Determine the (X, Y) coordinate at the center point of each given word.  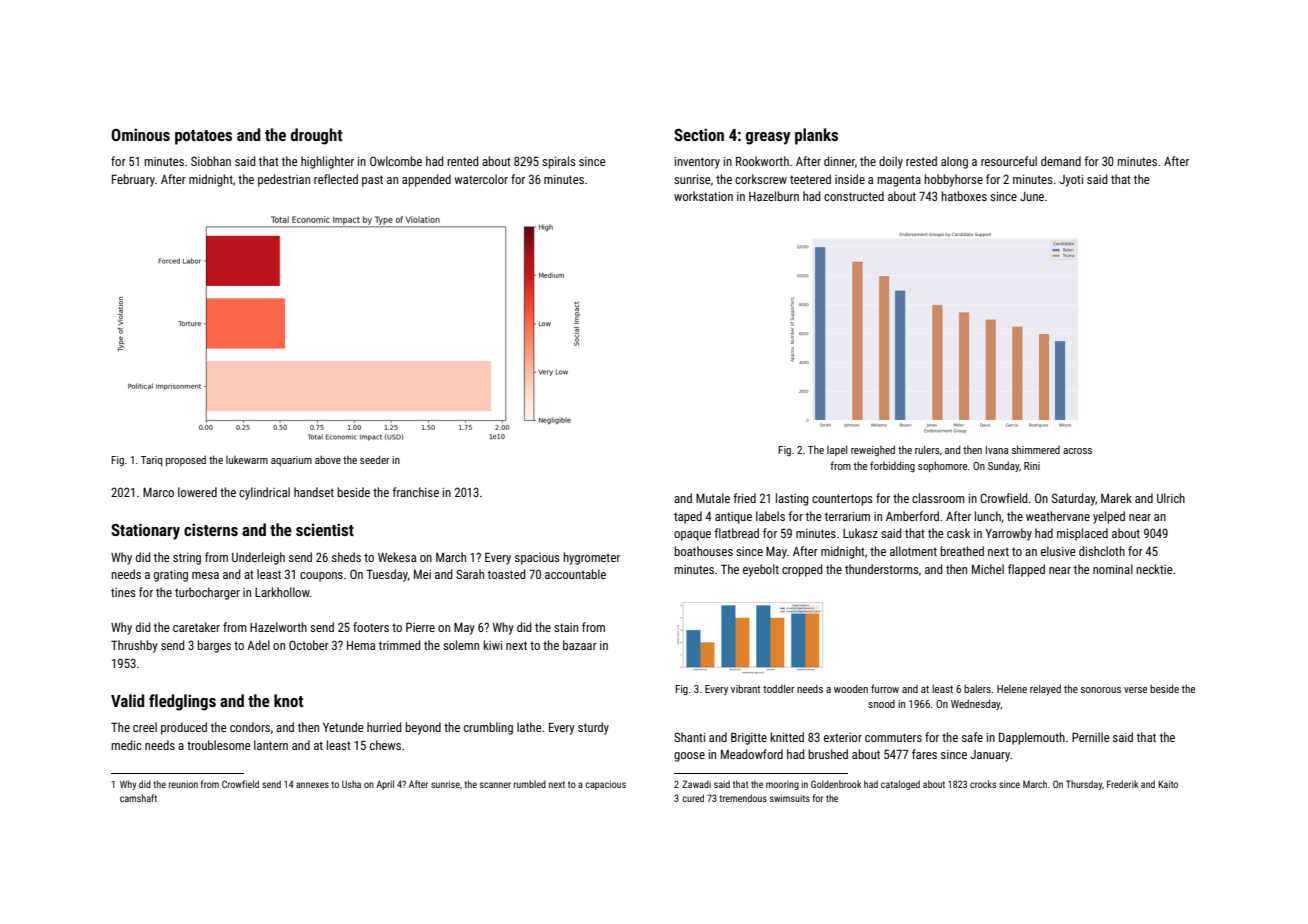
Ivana (997, 450)
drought (316, 136)
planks (816, 136)
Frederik (1123, 784)
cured (693, 798)
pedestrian (284, 180)
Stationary (145, 531)
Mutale (713, 498)
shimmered (1036, 449)
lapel (837, 450)
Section (699, 134)
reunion (183, 784)
